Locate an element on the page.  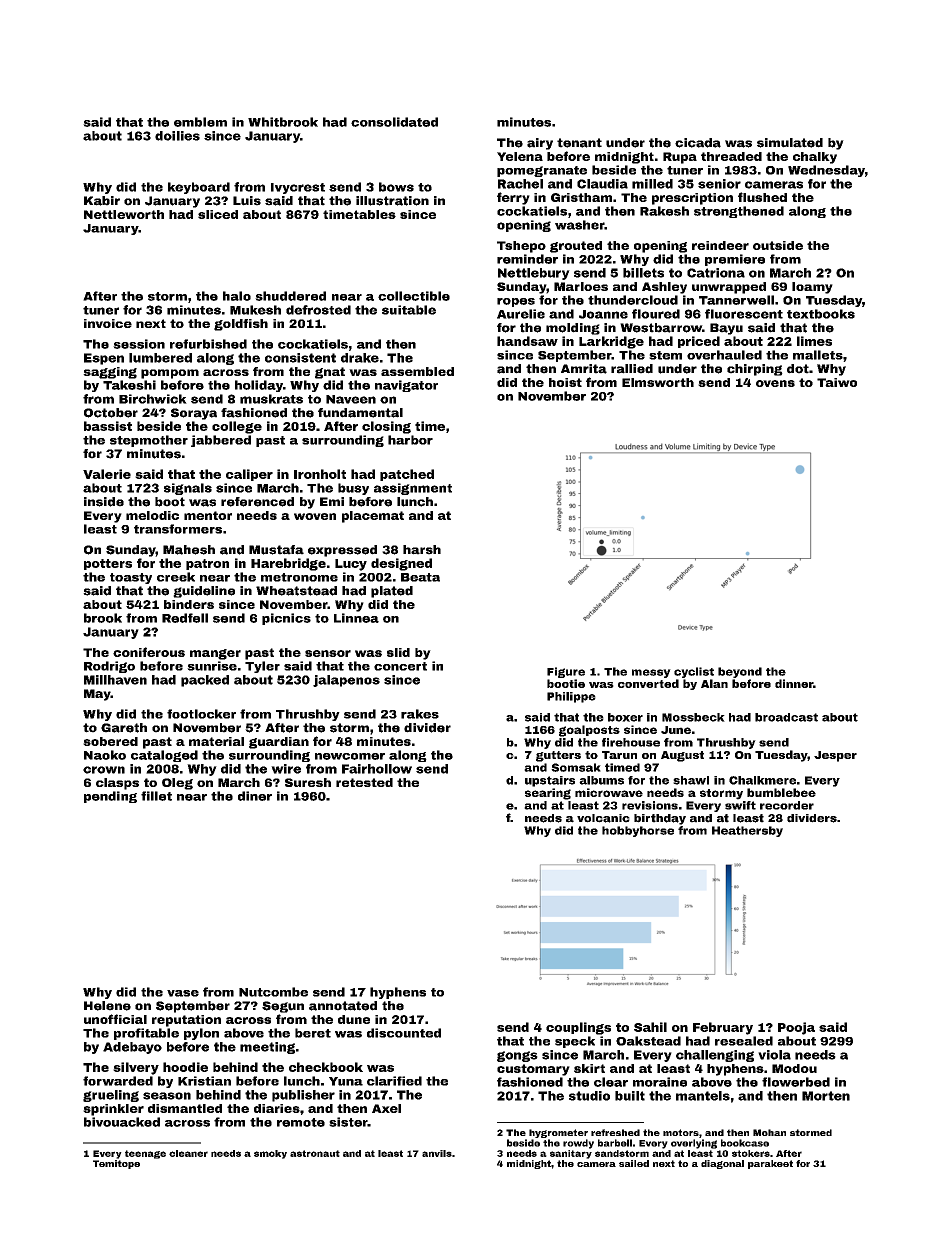
discounted is located at coordinates (404, 1033).
